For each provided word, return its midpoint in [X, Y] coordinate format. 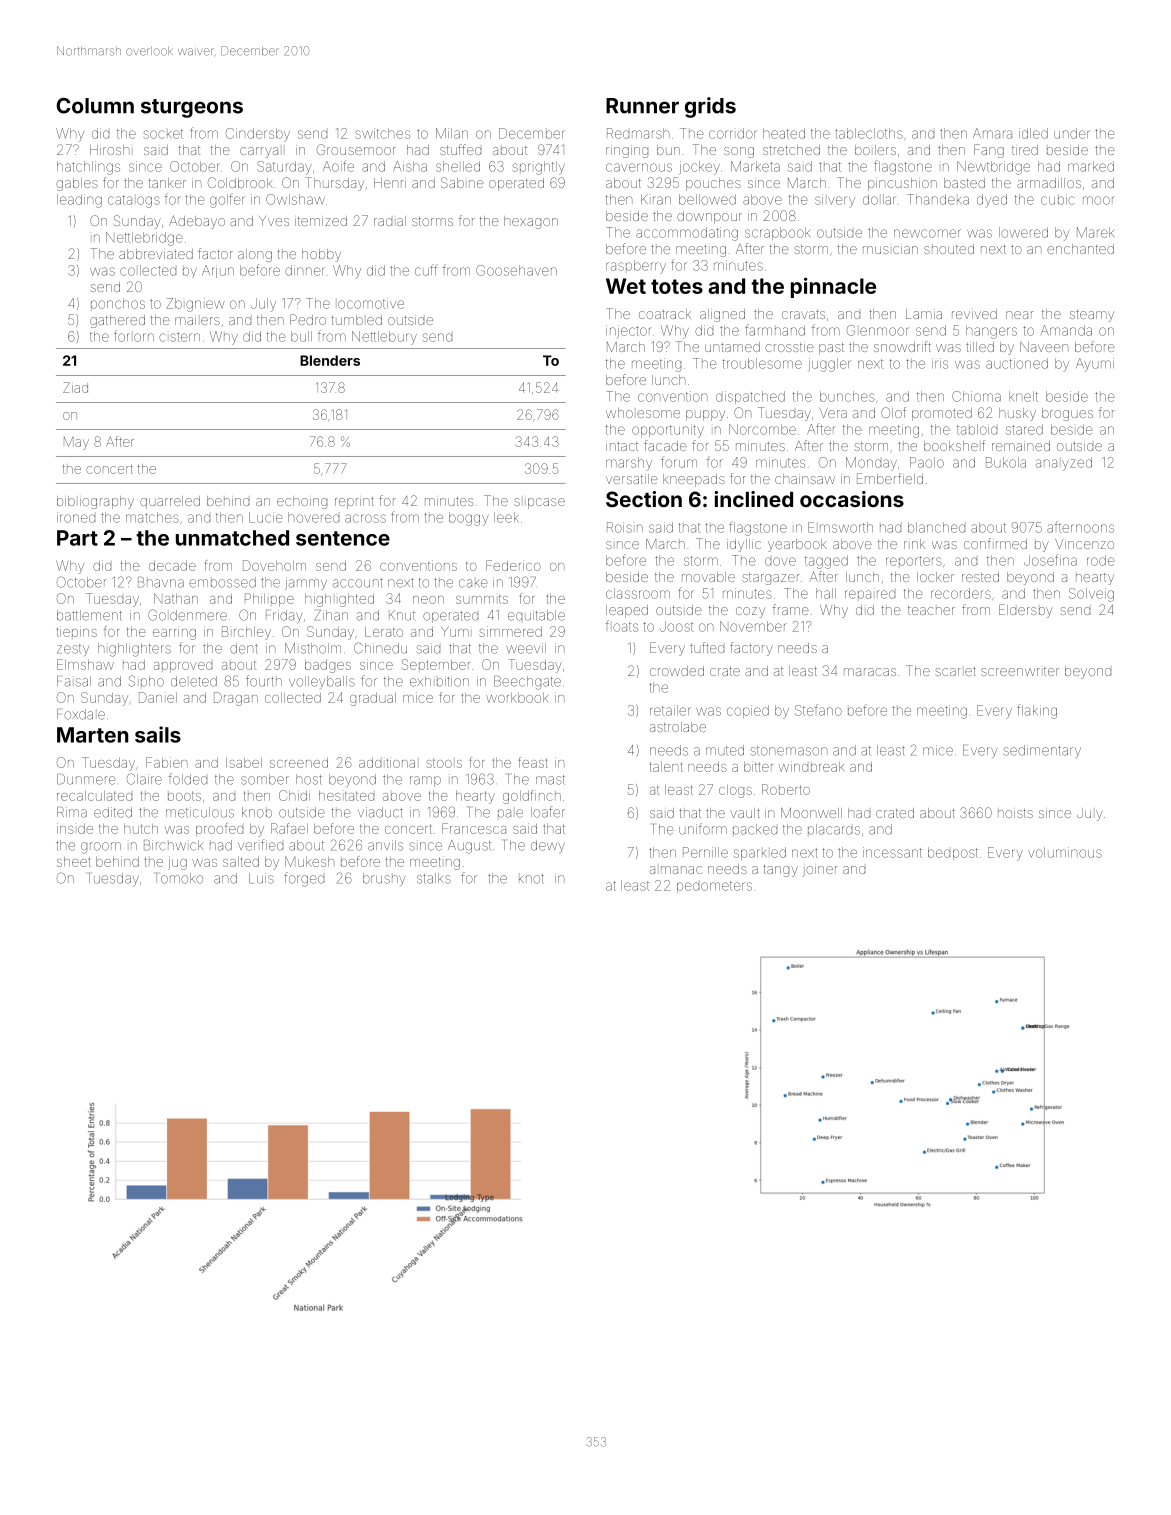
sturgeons [192, 108]
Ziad [75, 387]
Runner [642, 106]
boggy [469, 519]
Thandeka [938, 199]
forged [304, 879]
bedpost [953, 853]
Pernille [705, 852]
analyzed [1064, 464]
